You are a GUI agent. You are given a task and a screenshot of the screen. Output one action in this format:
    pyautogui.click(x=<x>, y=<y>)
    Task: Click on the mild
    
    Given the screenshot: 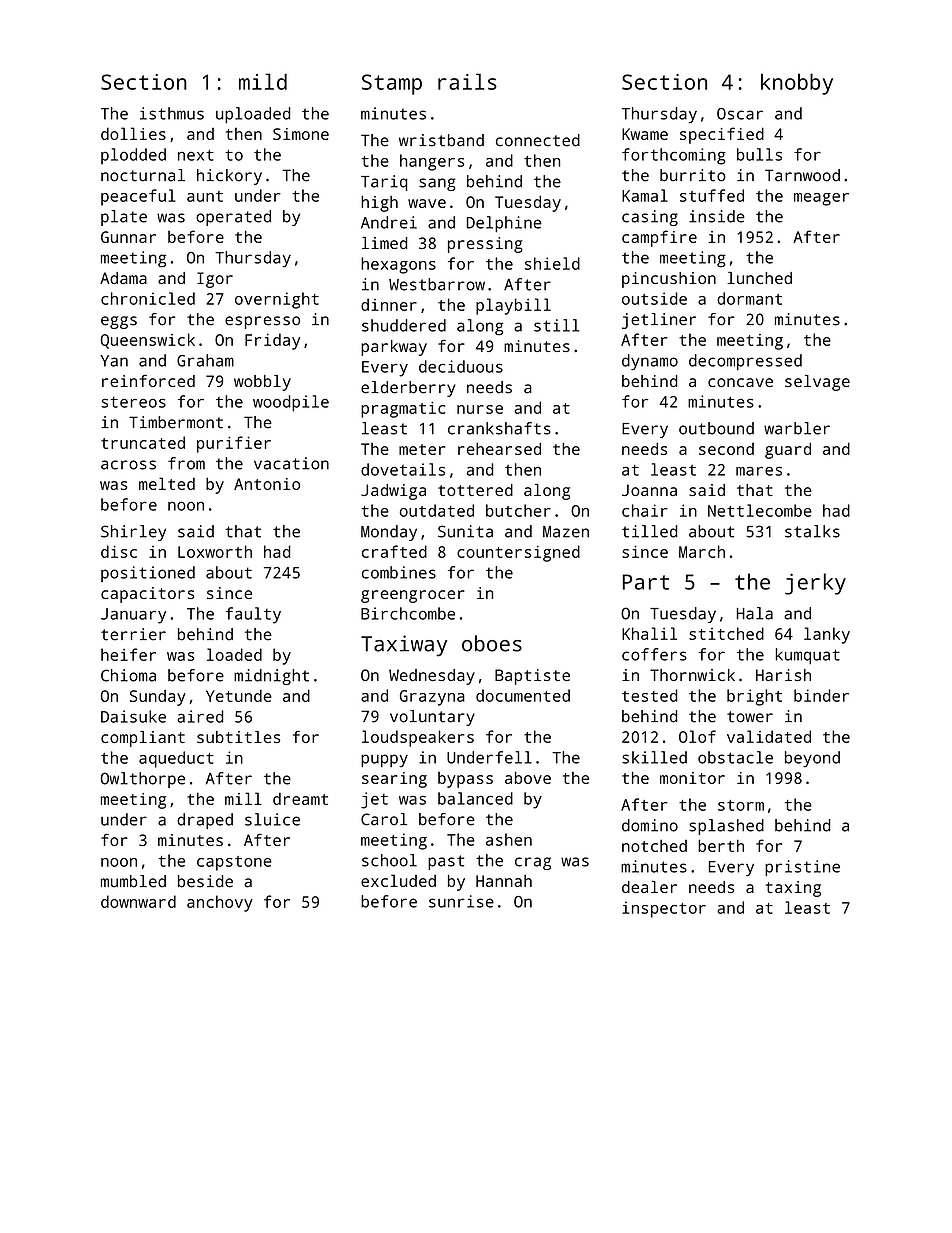 What is the action you would take?
    pyautogui.click(x=263, y=81)
